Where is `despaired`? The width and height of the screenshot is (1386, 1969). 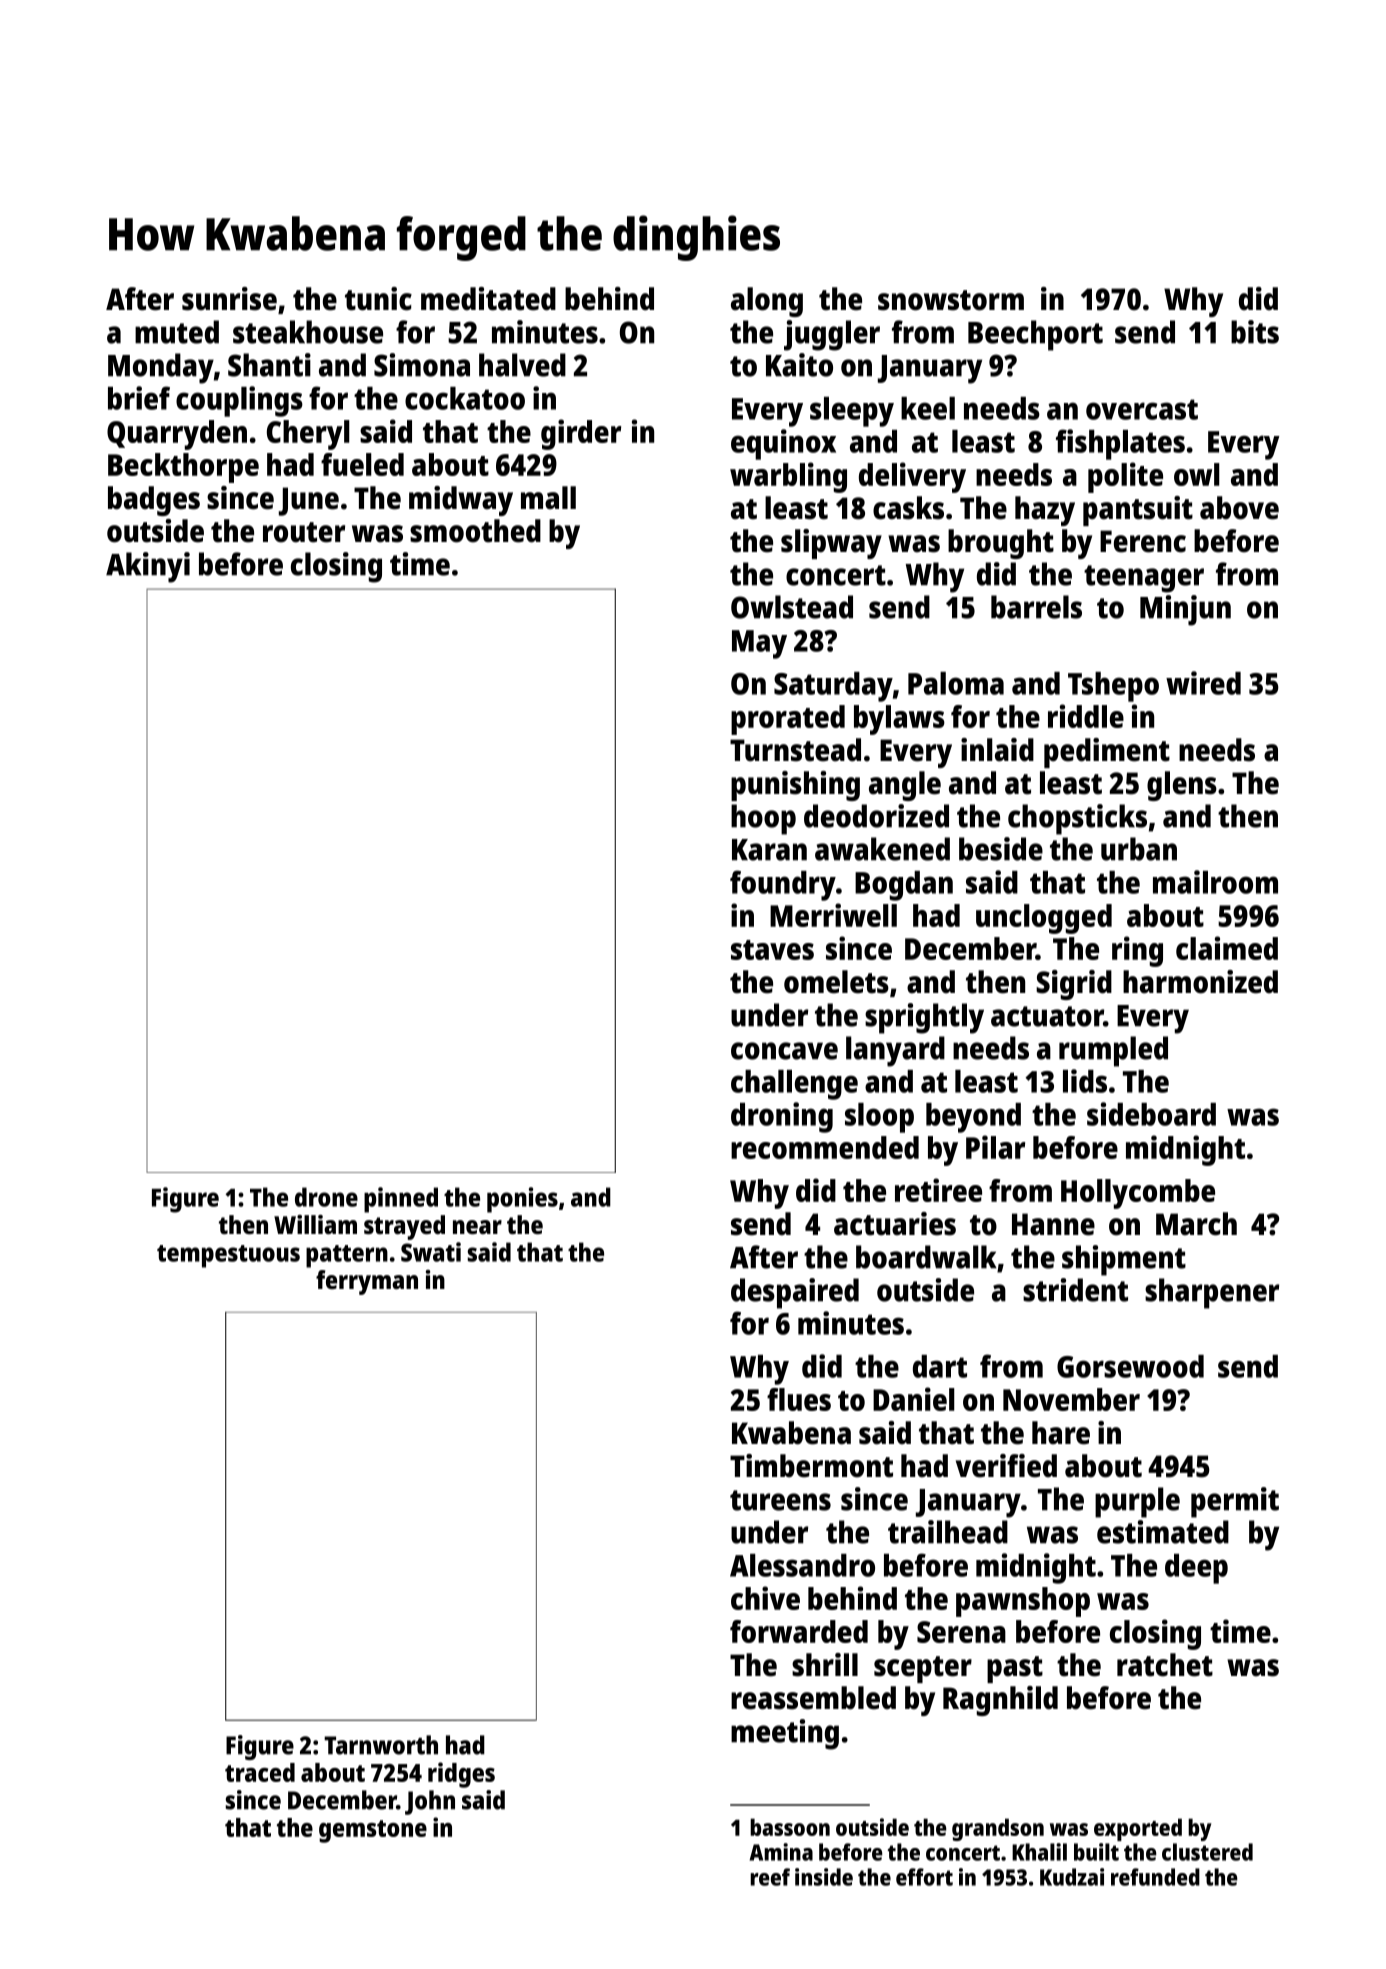
despaired is located at coordinates (795, 1293).
